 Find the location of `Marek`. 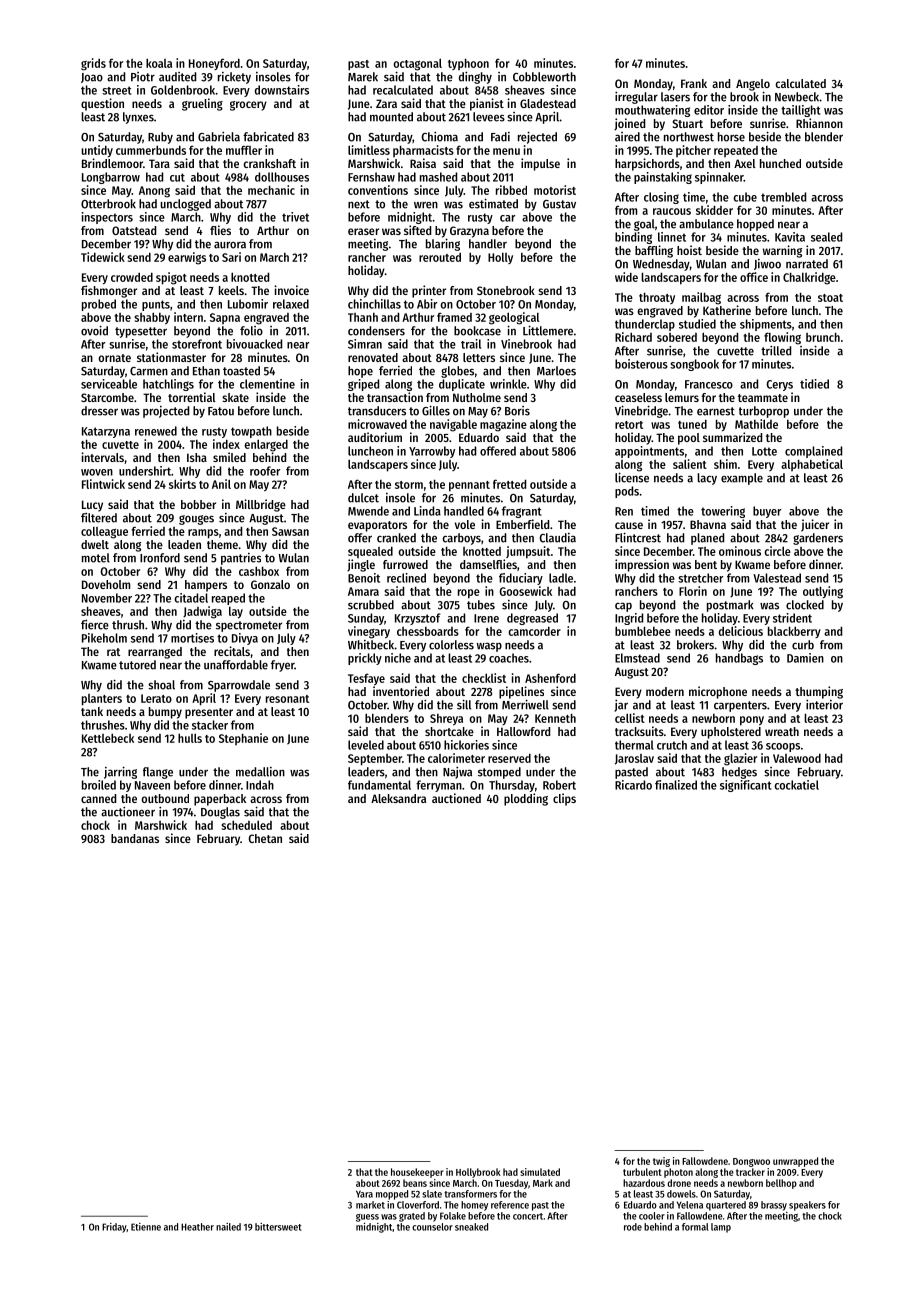

Marek is located at coordinates (363, 77).
